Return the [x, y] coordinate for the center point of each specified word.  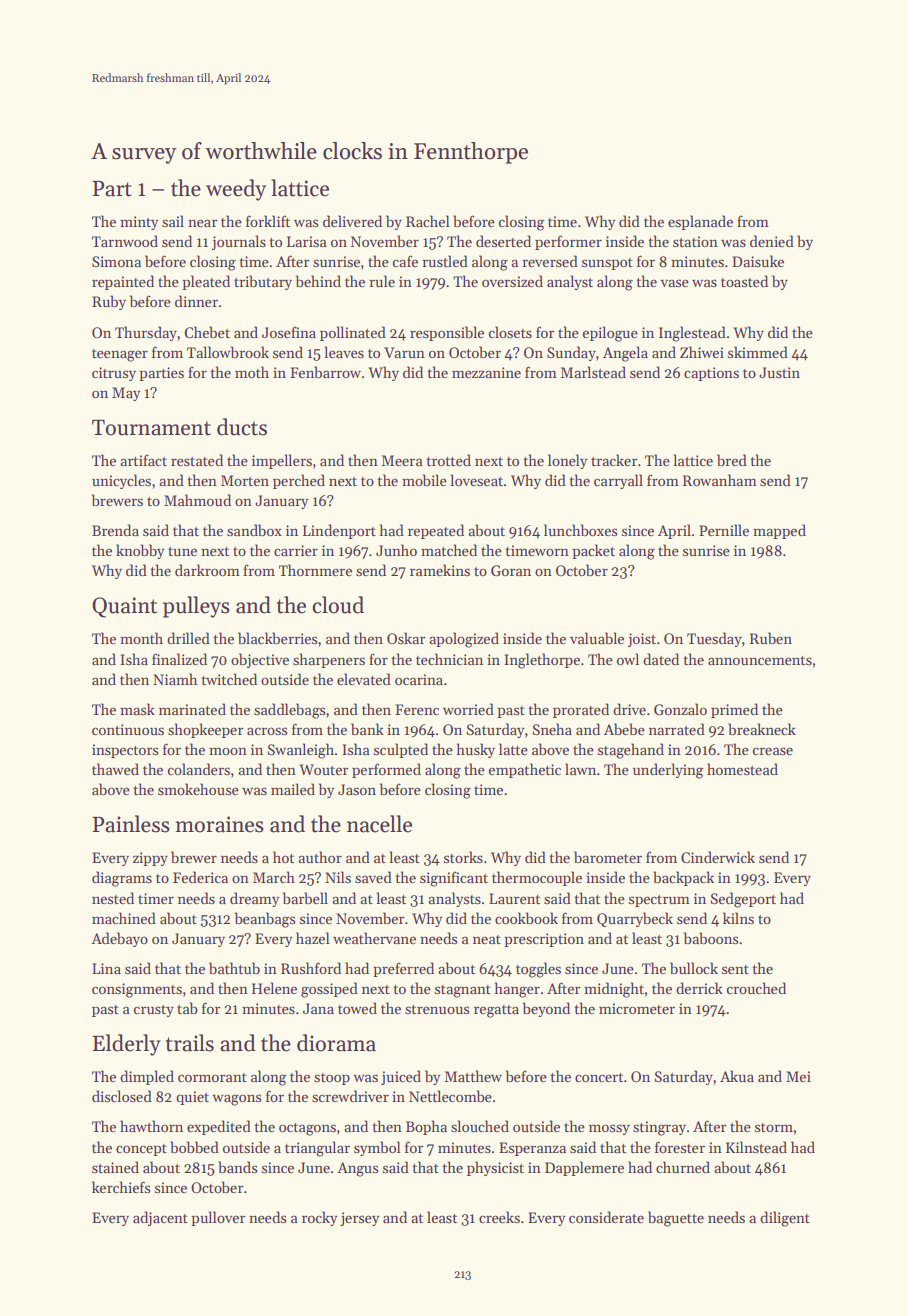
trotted [449, 460]
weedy [236, 190]
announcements [760, 660]
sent [735, 969]
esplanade [700, 222]
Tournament [151, 428]
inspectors [125, 751]
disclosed [122, 1096]
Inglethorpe [542, 661]
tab [187, 1008]
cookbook [526, 918]
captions [711, 374]
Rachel [428, 221]
